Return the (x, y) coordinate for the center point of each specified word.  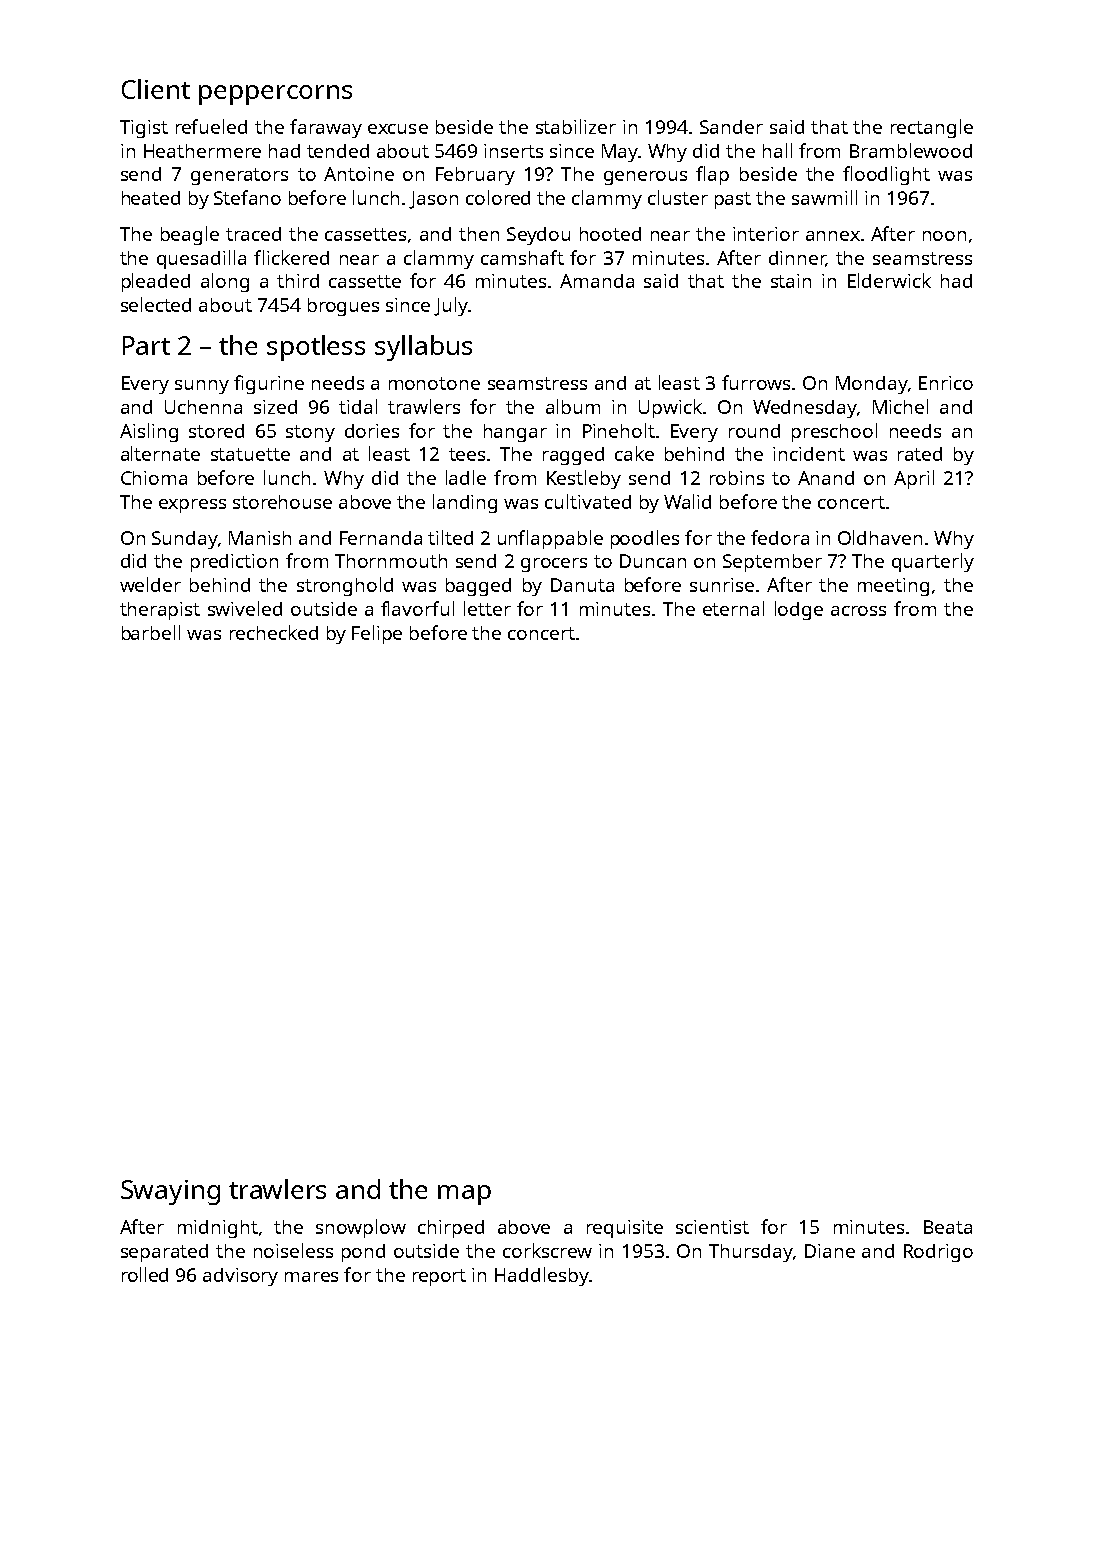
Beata (948, 1227)
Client (156, 89)
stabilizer (576, 126)
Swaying (170, 1192)
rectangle (932, 128)
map (464, 1195)
